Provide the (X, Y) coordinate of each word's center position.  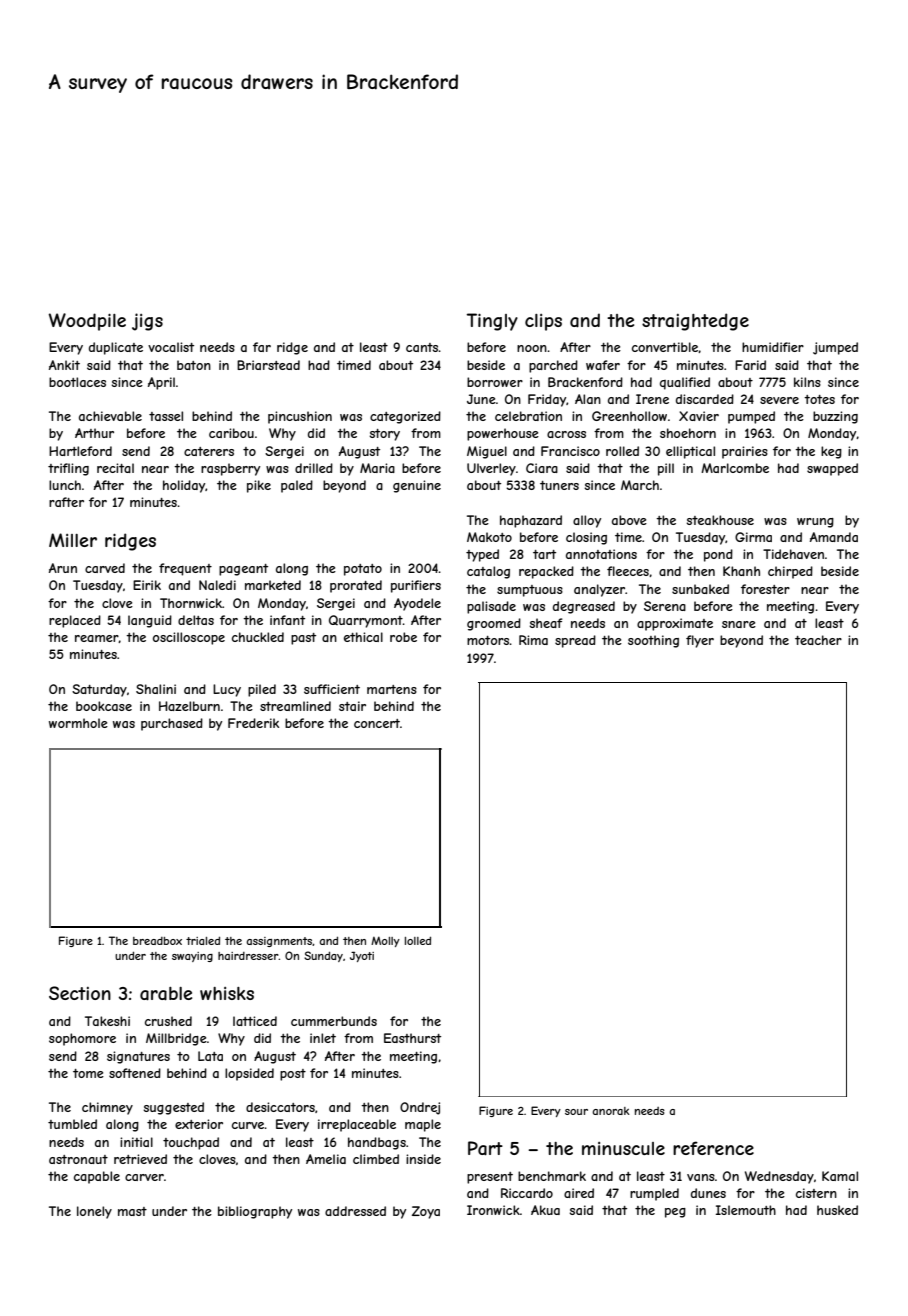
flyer (700, 641)
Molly (385, 941)
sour (576, 1112)
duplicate (116, 348)
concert (377, 723)
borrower (495, 382)
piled (262, 690)
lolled (418, 940)
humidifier (773, 347)
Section (80, 993)
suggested (173, 1108)
